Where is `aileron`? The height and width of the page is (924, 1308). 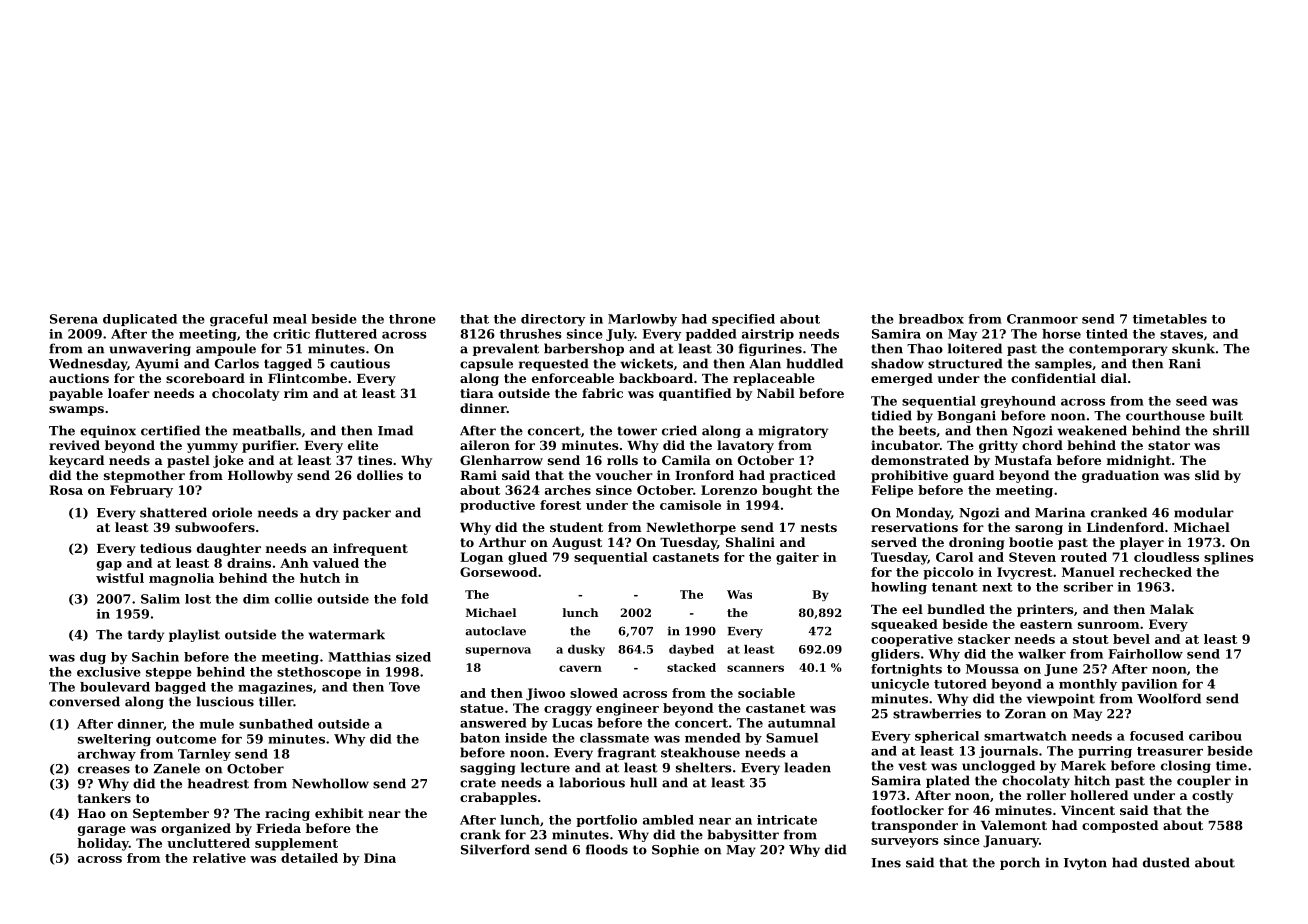 aileron is located at coordinates (485, 445).
